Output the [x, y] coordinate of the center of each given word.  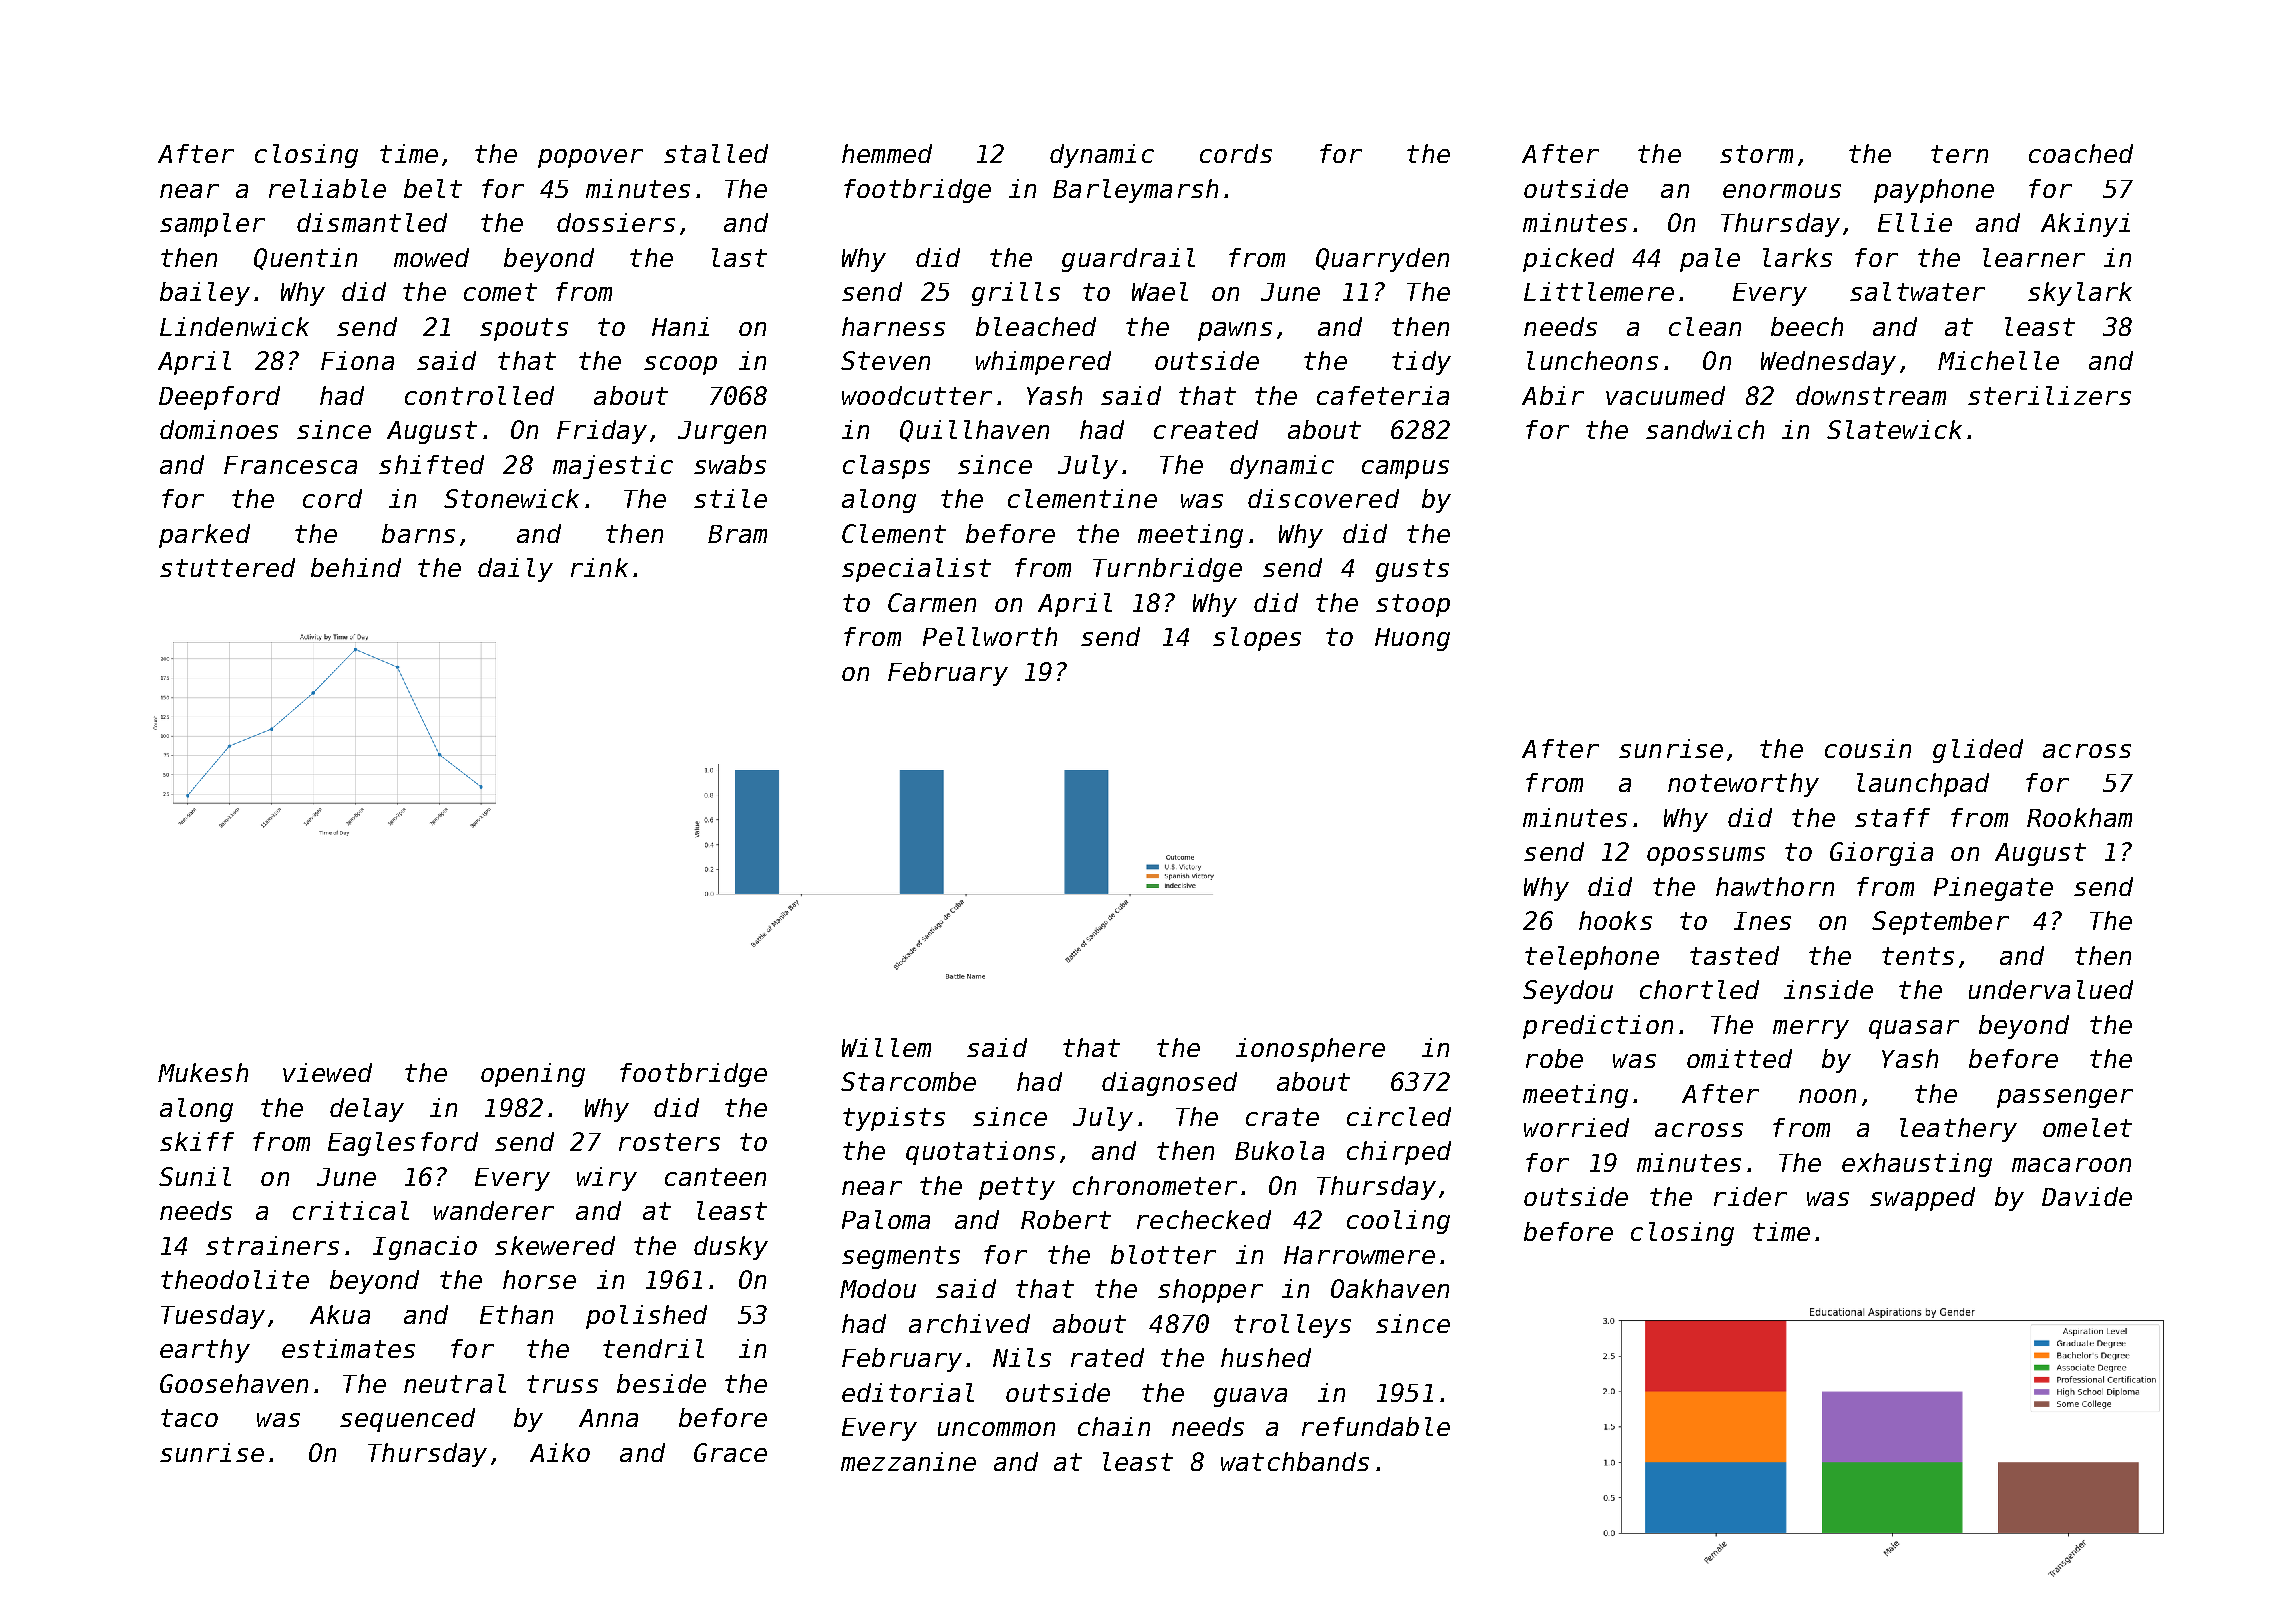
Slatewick [1894, 429]
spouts [524, 329]
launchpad [1923, 785]
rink [599, 567]
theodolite [235, 1279]
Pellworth [990, 636]
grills [1016, 294]
